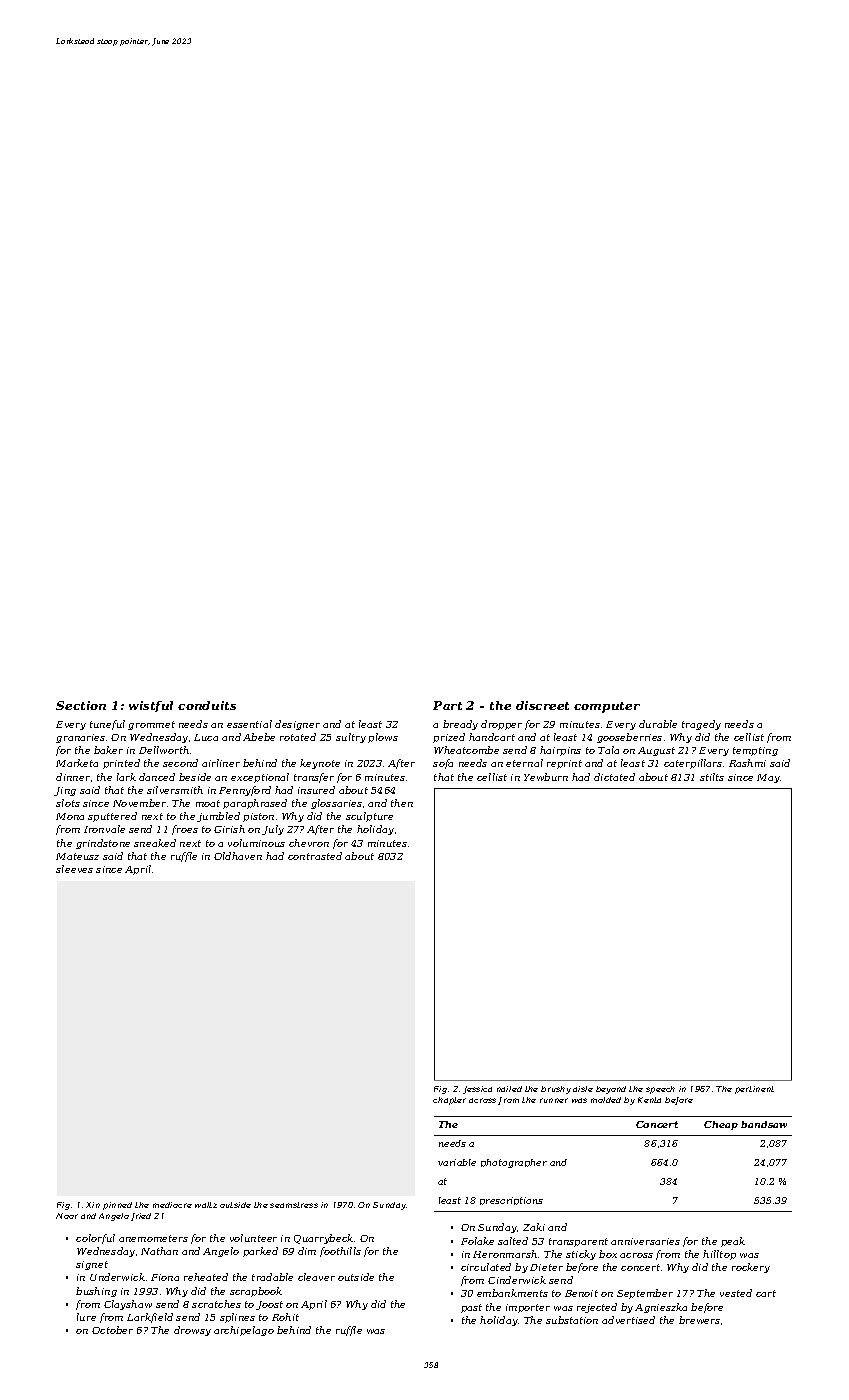 The width and height of the screenshot is (849, 1400). What do you see at coordinates (449, 1101) in the screenshot?
I see `chapter` at bounding box center [449, 1101].
